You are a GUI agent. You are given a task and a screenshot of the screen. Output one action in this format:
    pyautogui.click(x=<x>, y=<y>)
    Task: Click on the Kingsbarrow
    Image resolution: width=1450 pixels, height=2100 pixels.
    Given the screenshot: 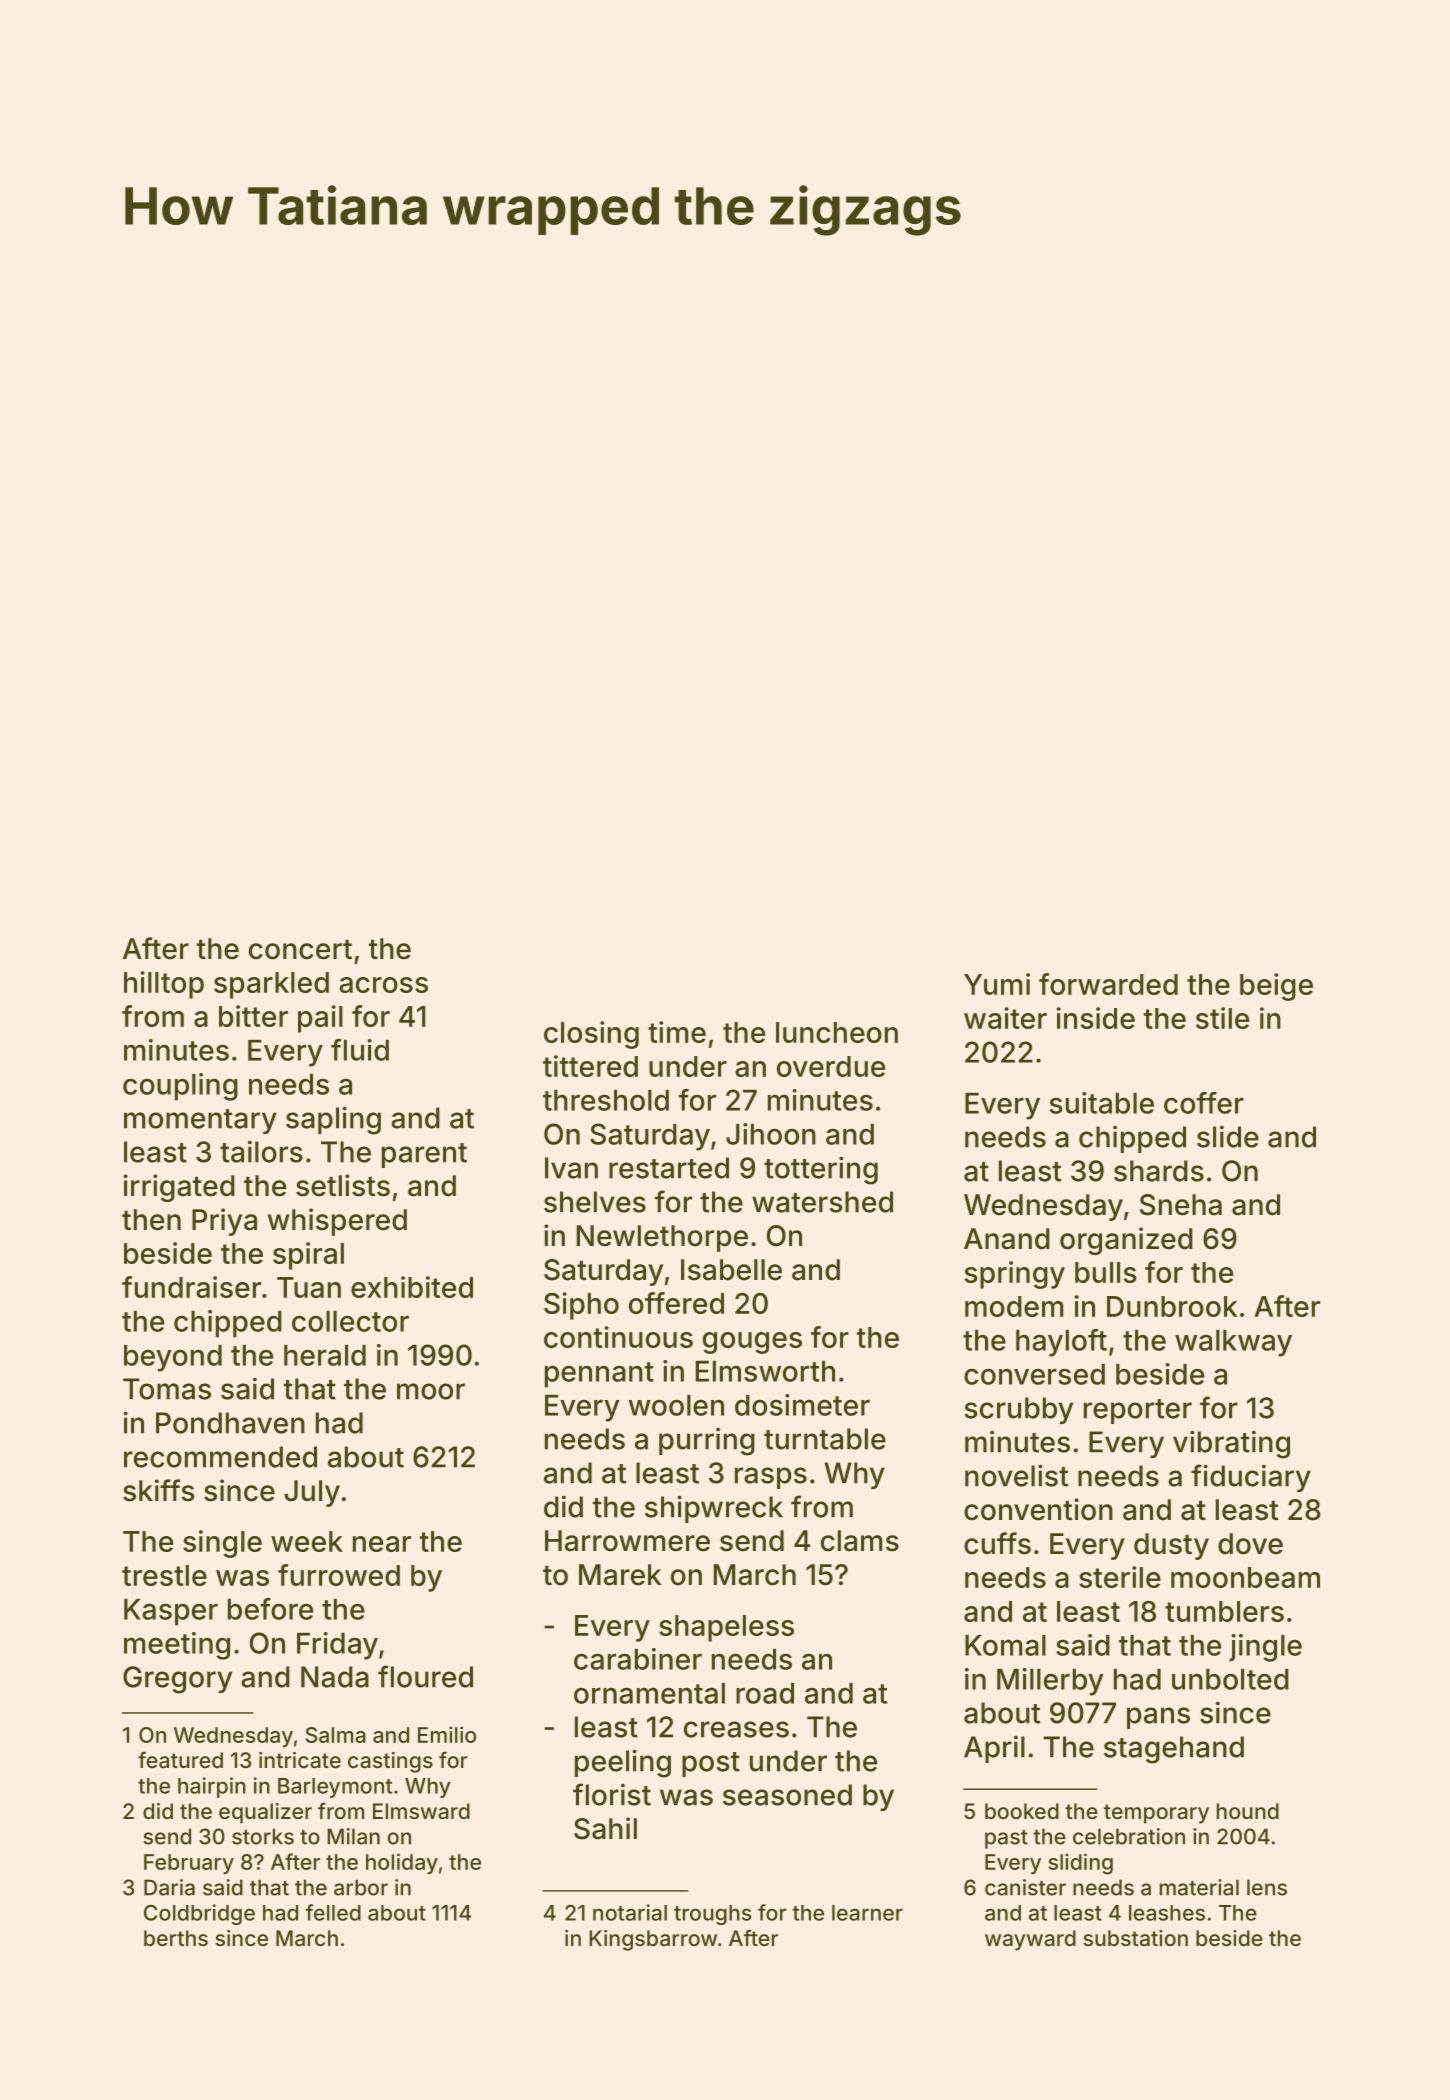 What is the action you would take?
    pyautogui.click(x=653, y=1940)
